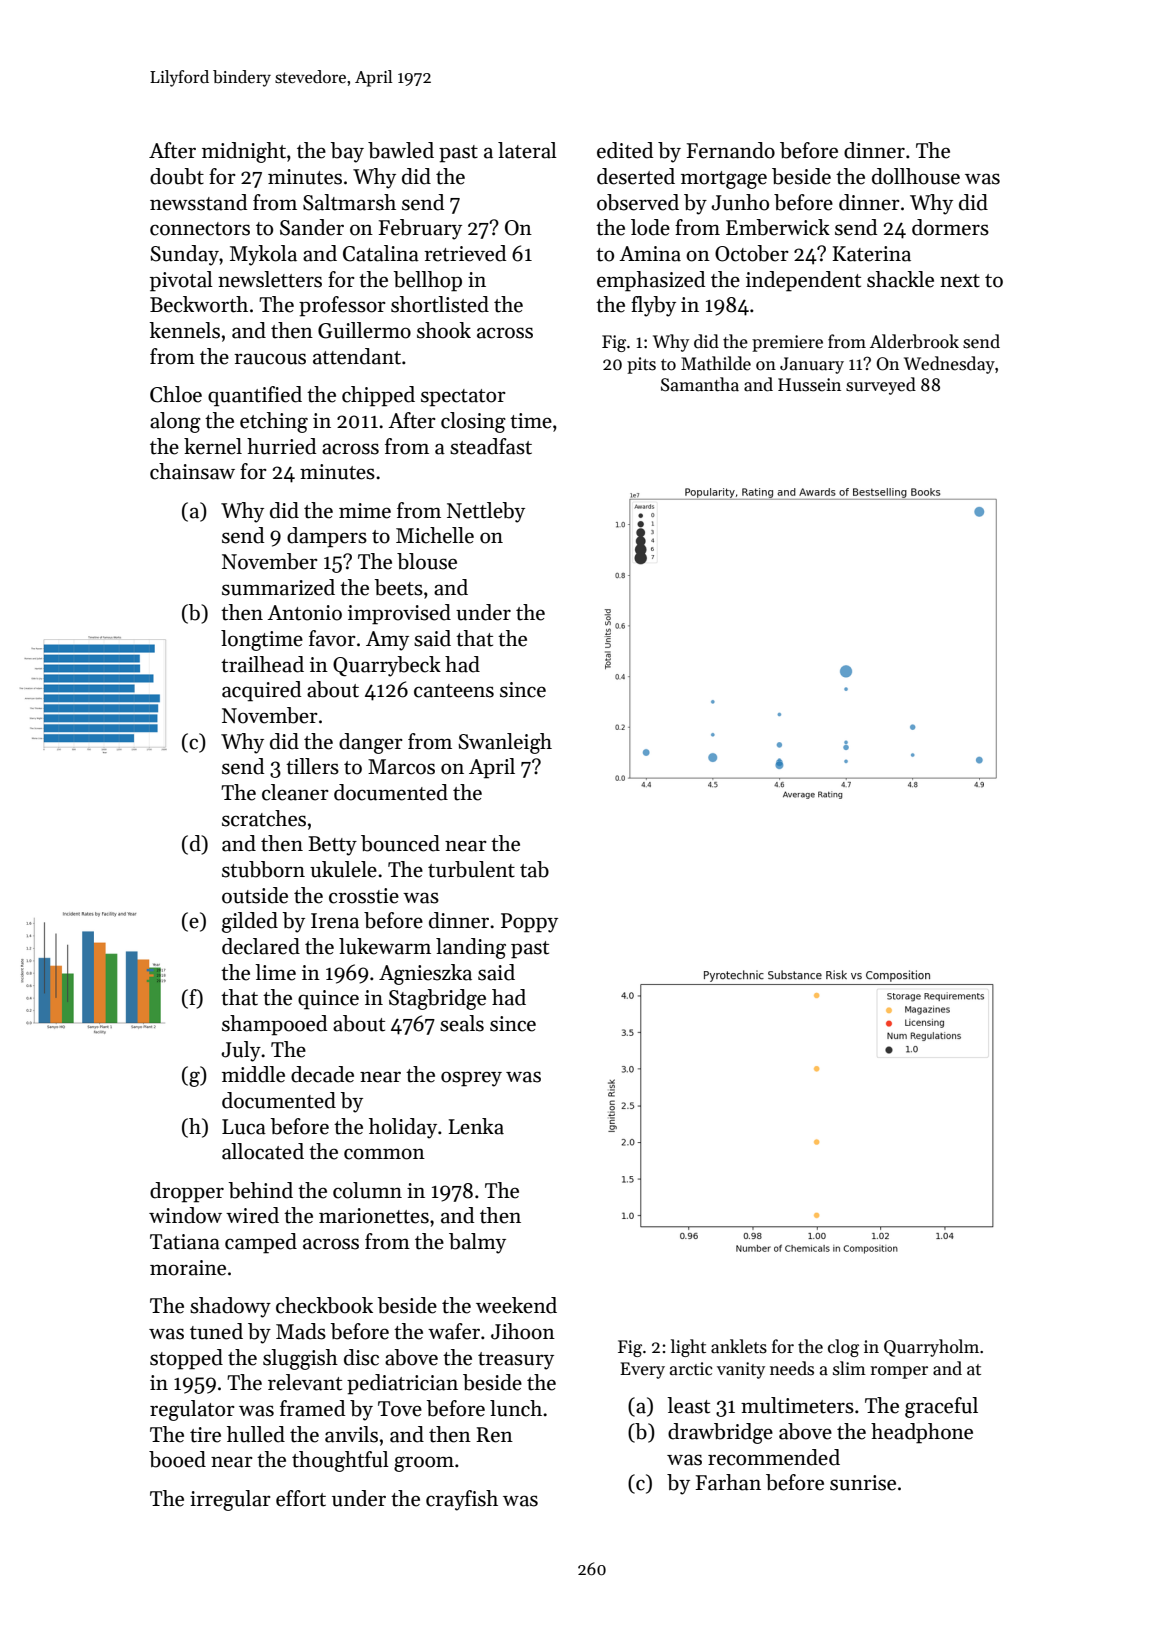 The image size is (1155, 1634). Describe the element at coordinates (399, 614) in the image. I see `improvised` at that location.
